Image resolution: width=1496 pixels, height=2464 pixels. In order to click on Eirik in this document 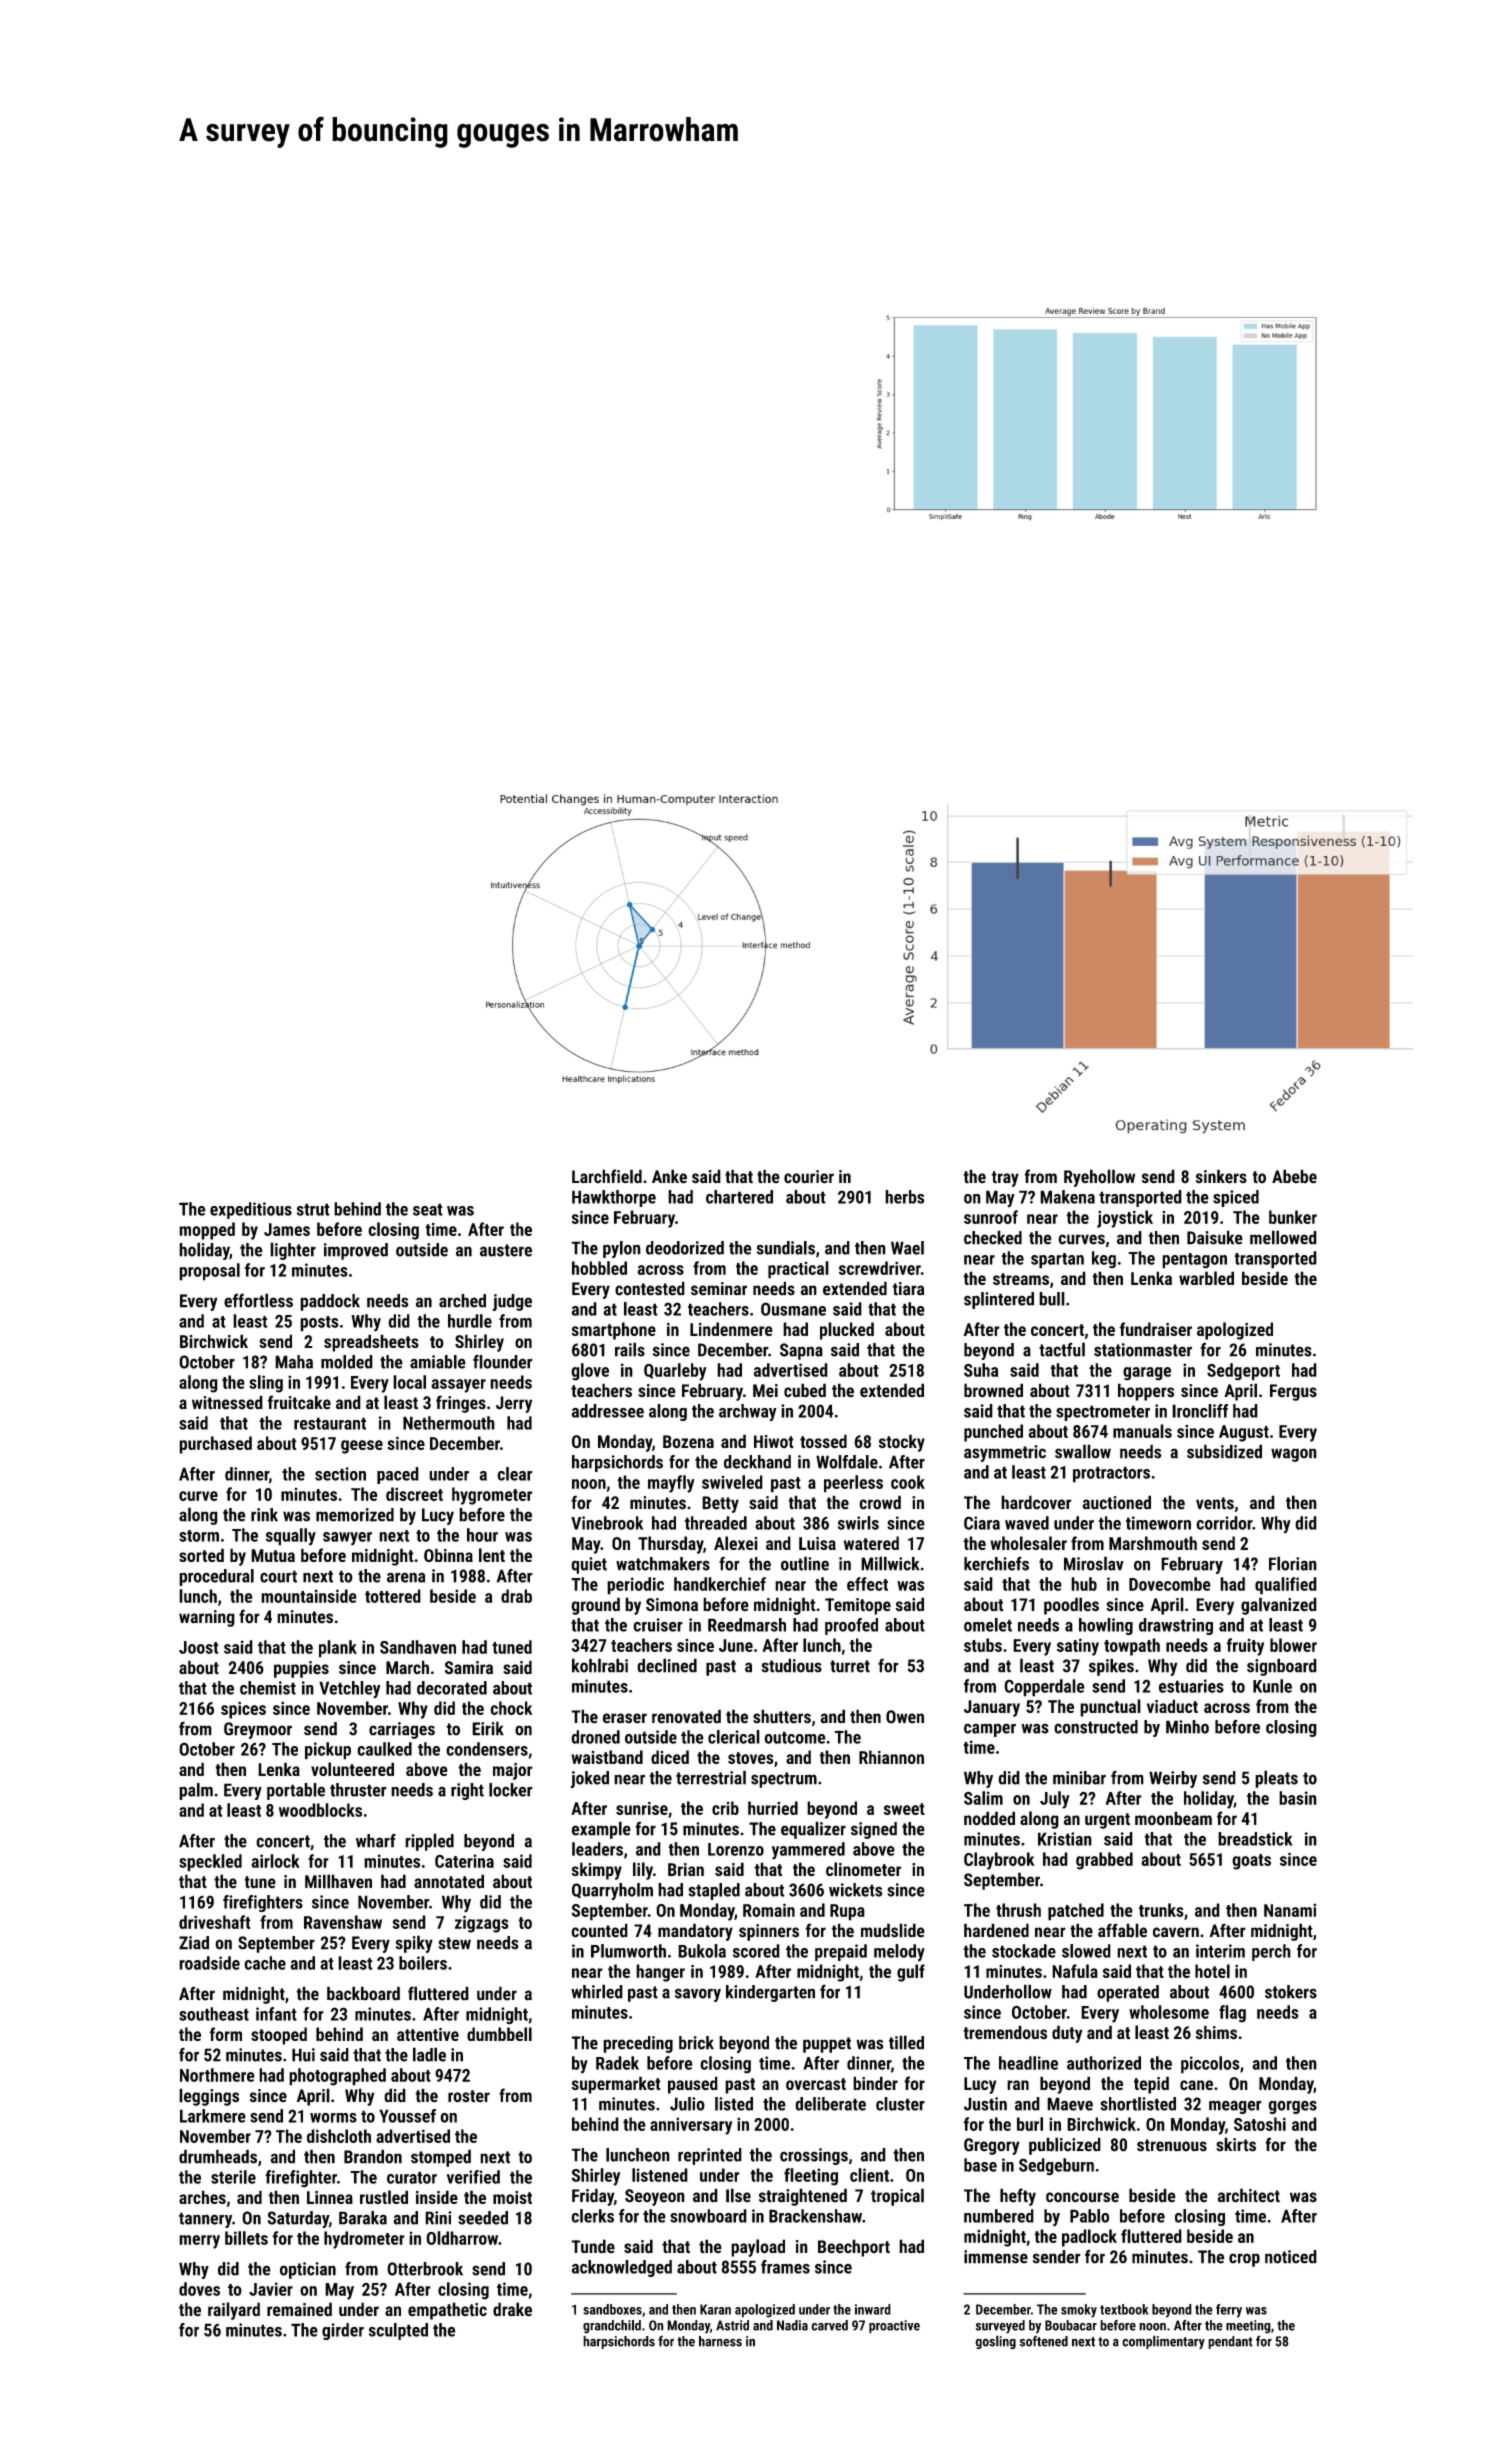, I will do `click(488, 1728)`.
